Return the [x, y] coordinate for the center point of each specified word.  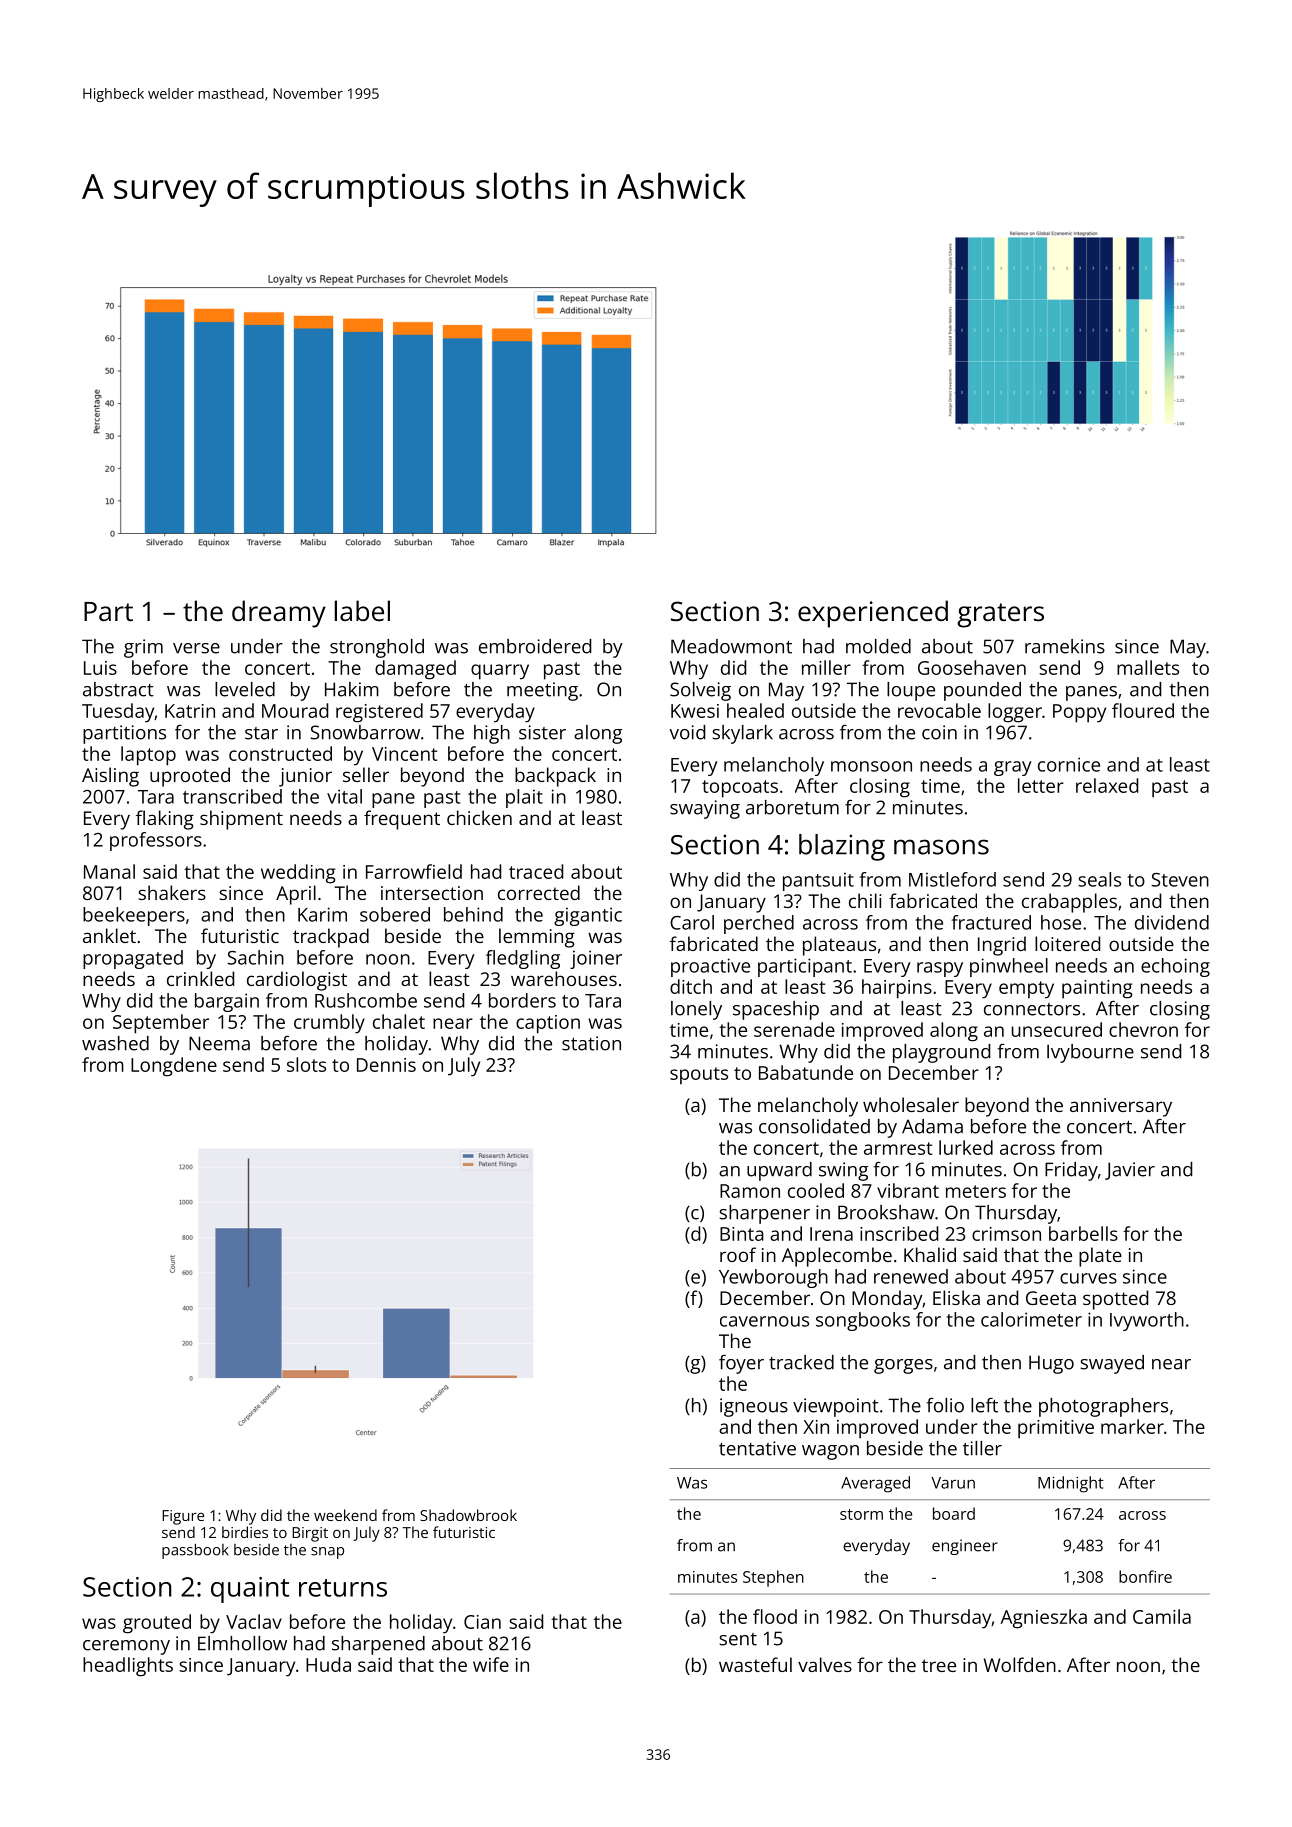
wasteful [755, 1664]
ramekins [1065, 646]
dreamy [279, 614]
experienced [873, 614]
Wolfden [1020, 1664]
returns [343, 1588]
